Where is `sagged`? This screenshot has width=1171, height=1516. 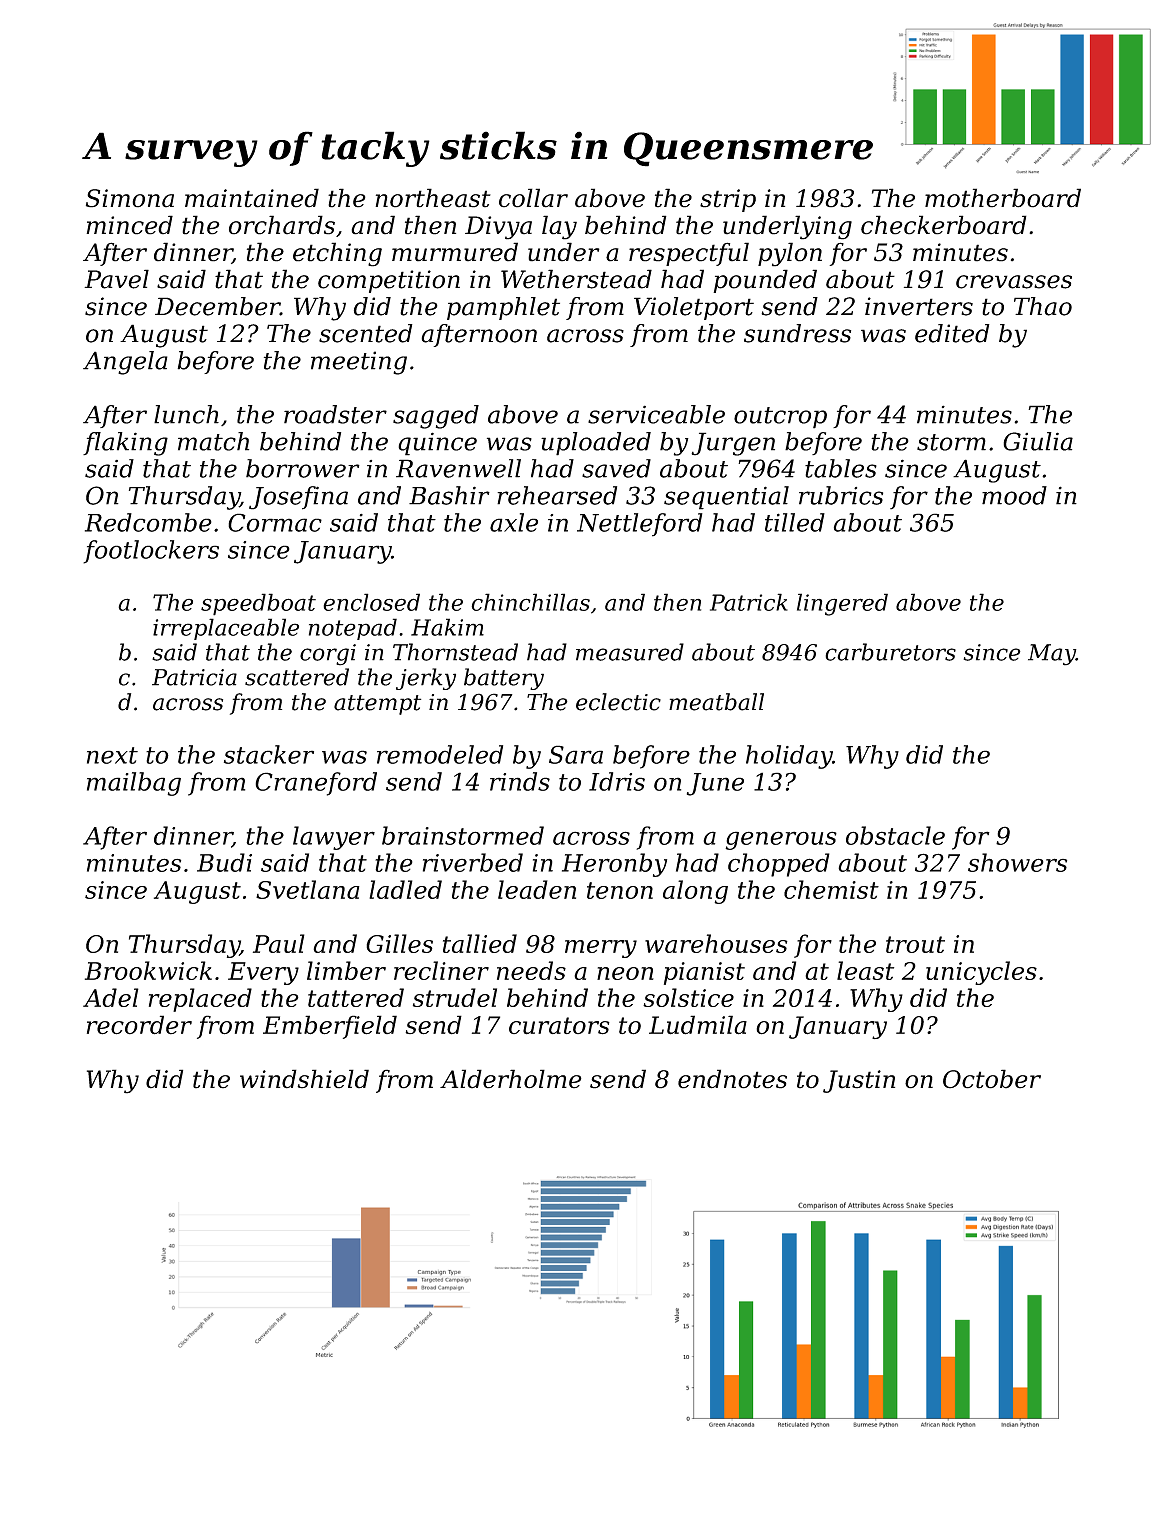 sagged is located at coordinates (436, 417).
